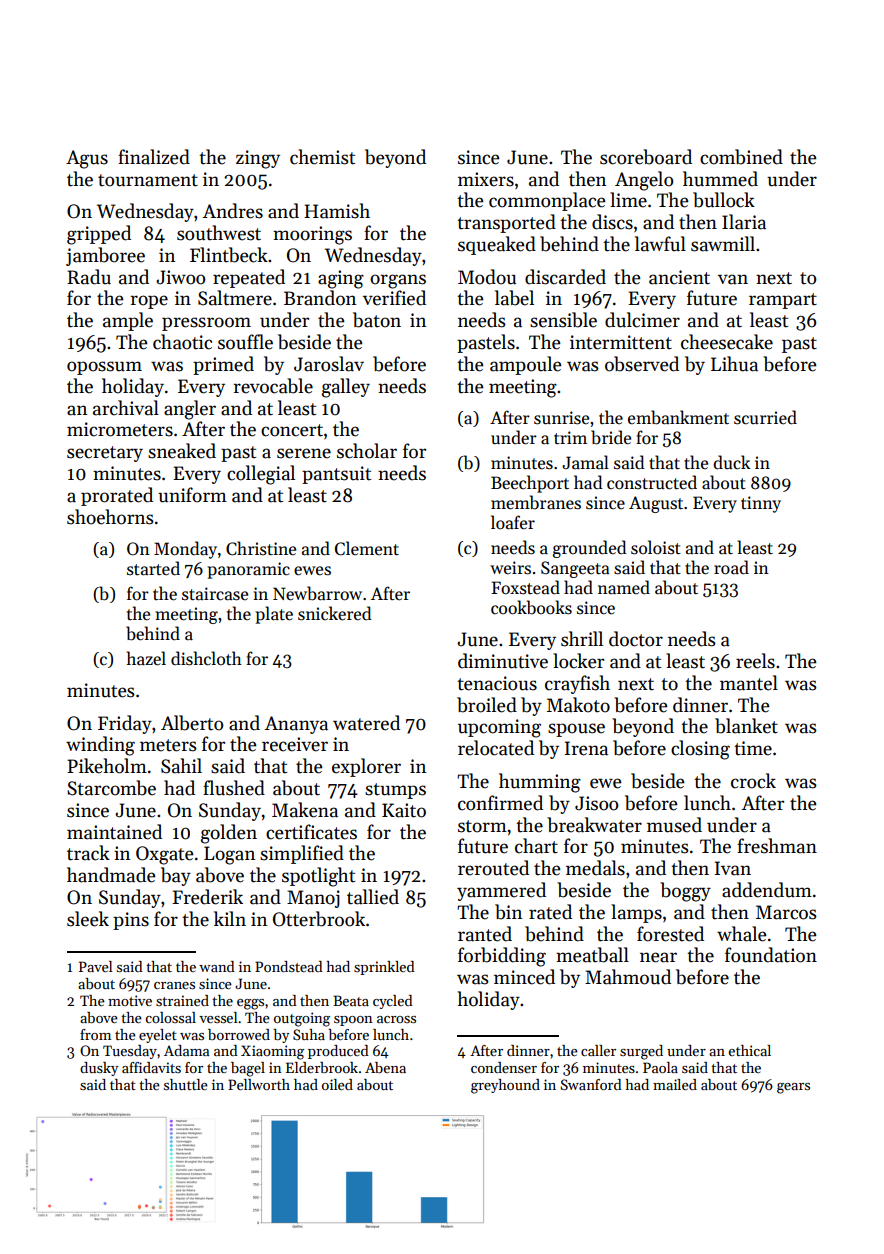  What do you see at coordinates (753, 781) in the image?
I see `crock` at bounding box center [753, 781].
